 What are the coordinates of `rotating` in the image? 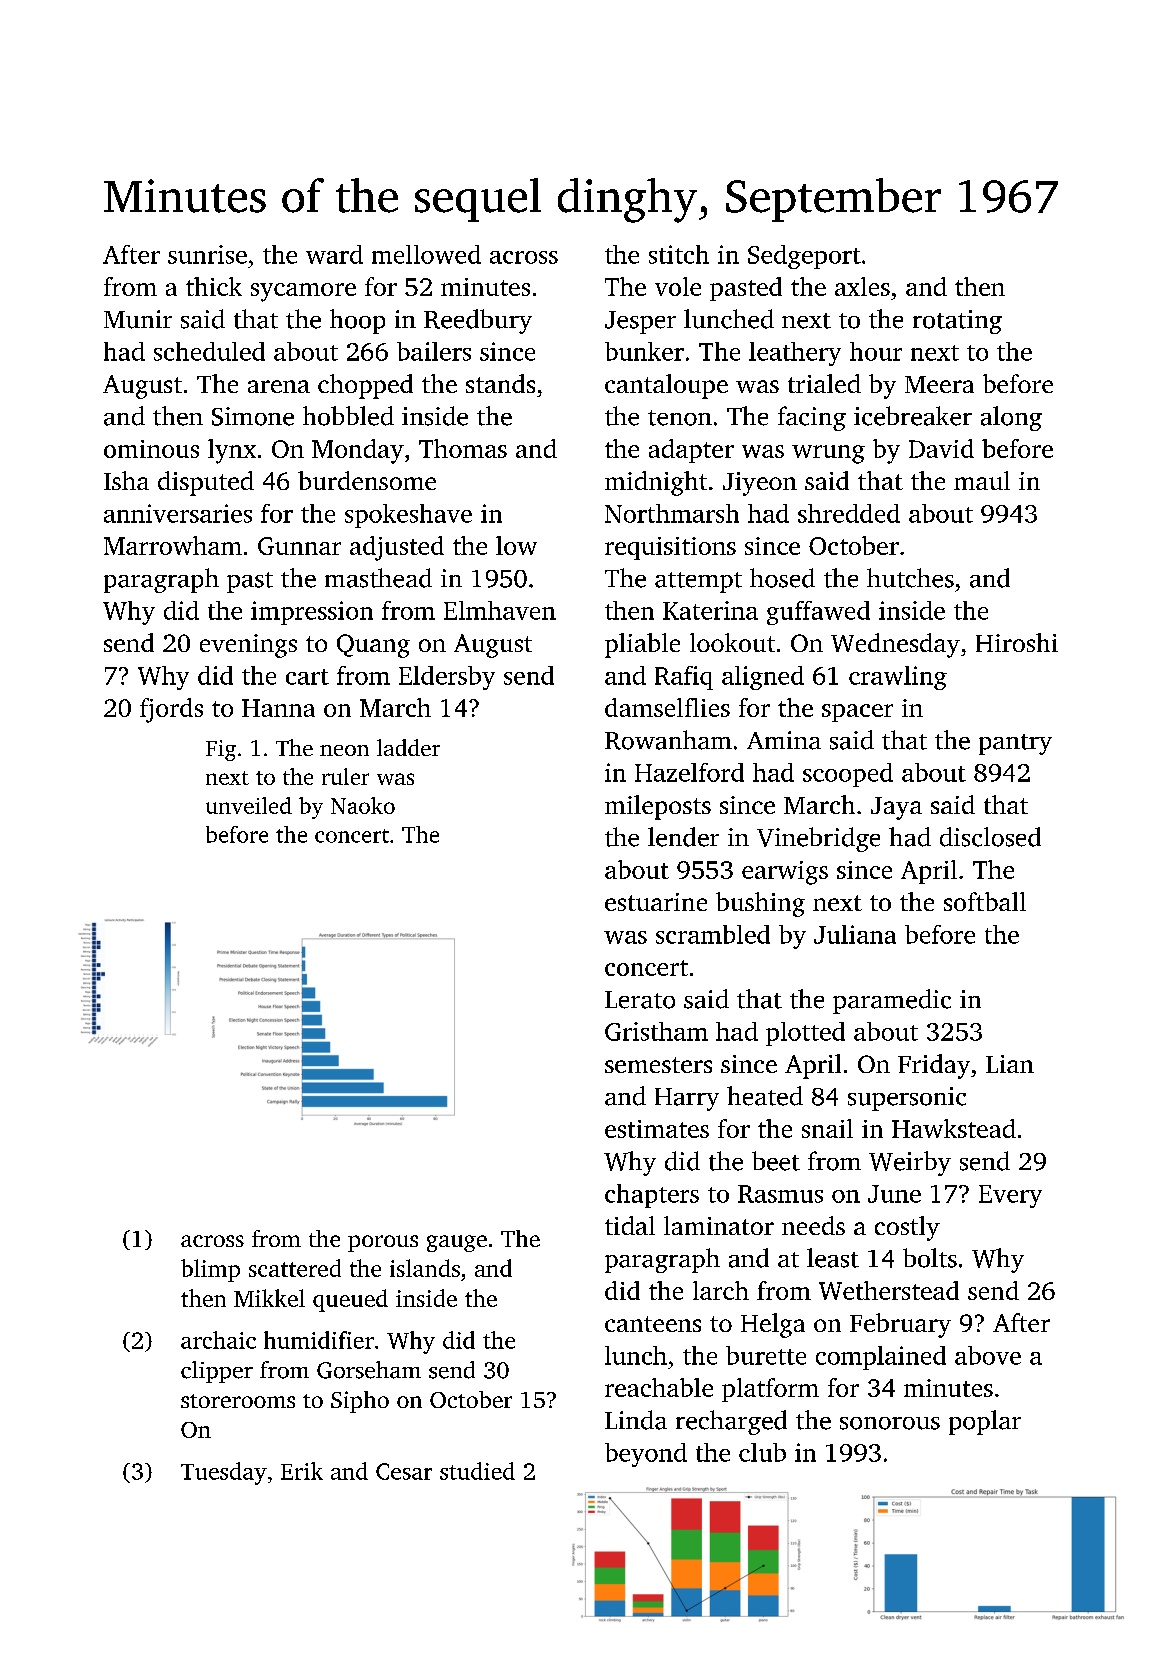 It's located at (957, 322).
